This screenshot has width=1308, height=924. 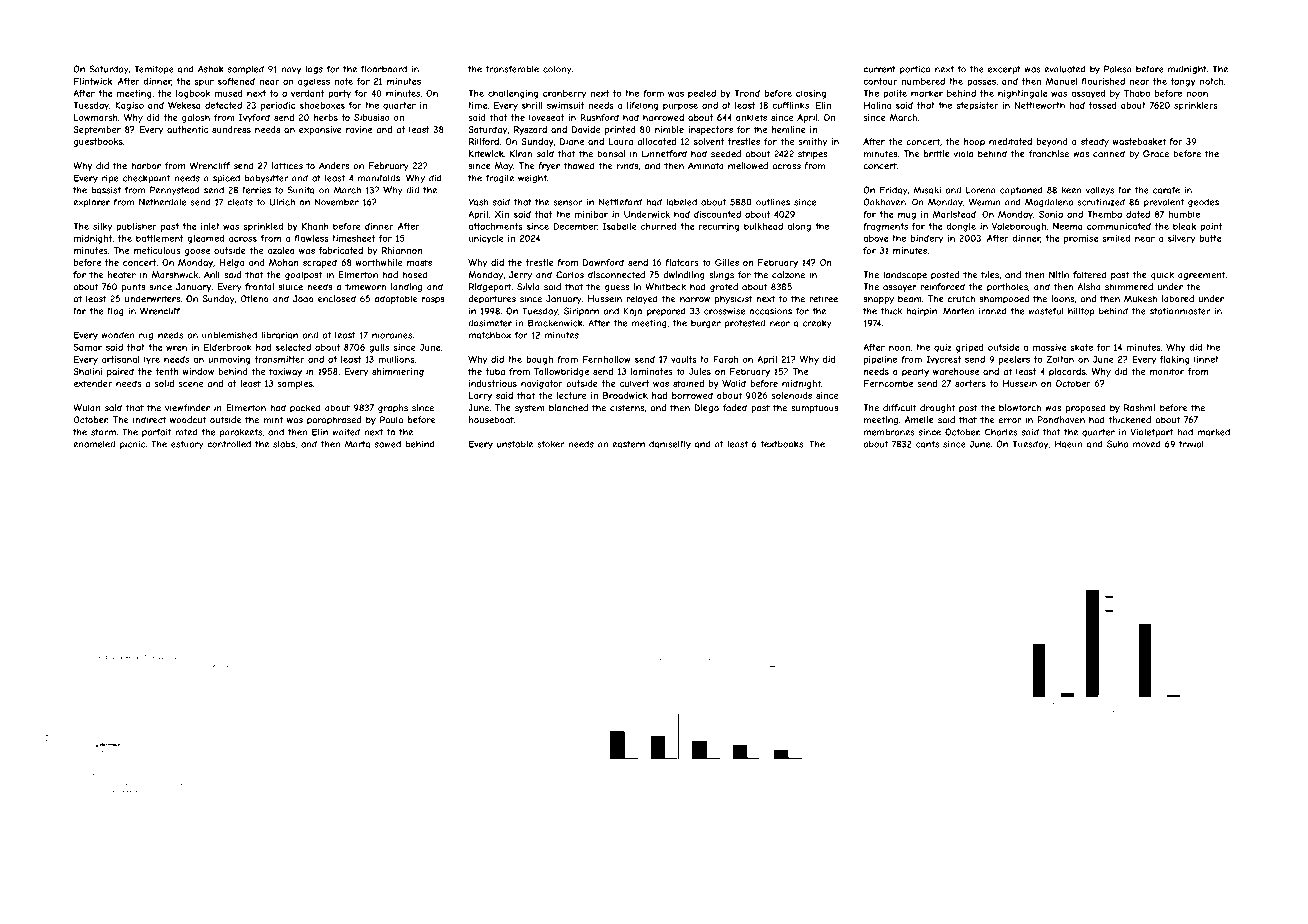 What do you see at coordinates (961, 227) in the screenshot?
I see `dongle` at bounding box center [961, 227].
